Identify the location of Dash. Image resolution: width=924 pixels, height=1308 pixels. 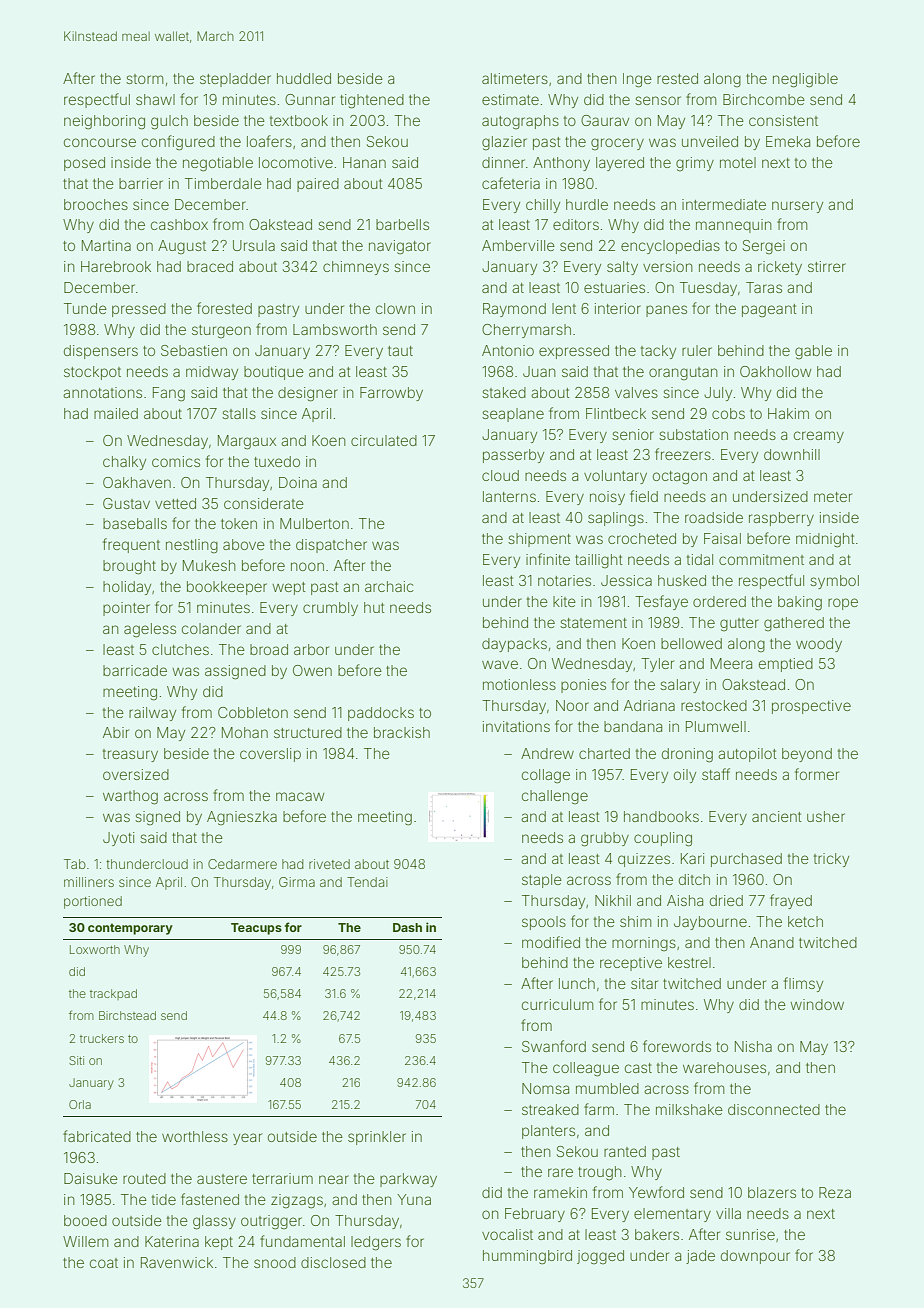
(407, 927).
